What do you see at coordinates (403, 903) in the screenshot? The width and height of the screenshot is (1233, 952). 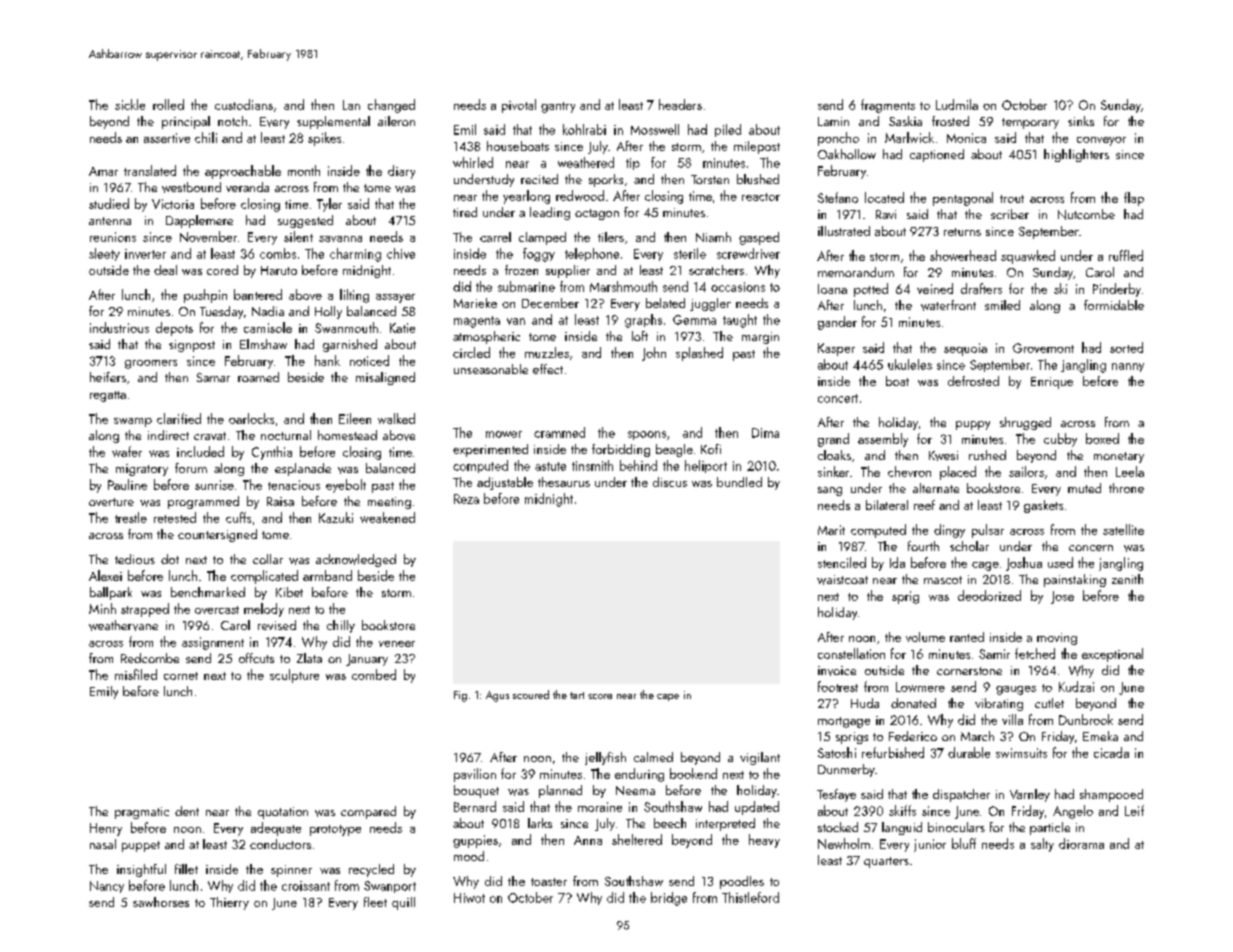 I see `quill` at bounding box center [403, 903].
